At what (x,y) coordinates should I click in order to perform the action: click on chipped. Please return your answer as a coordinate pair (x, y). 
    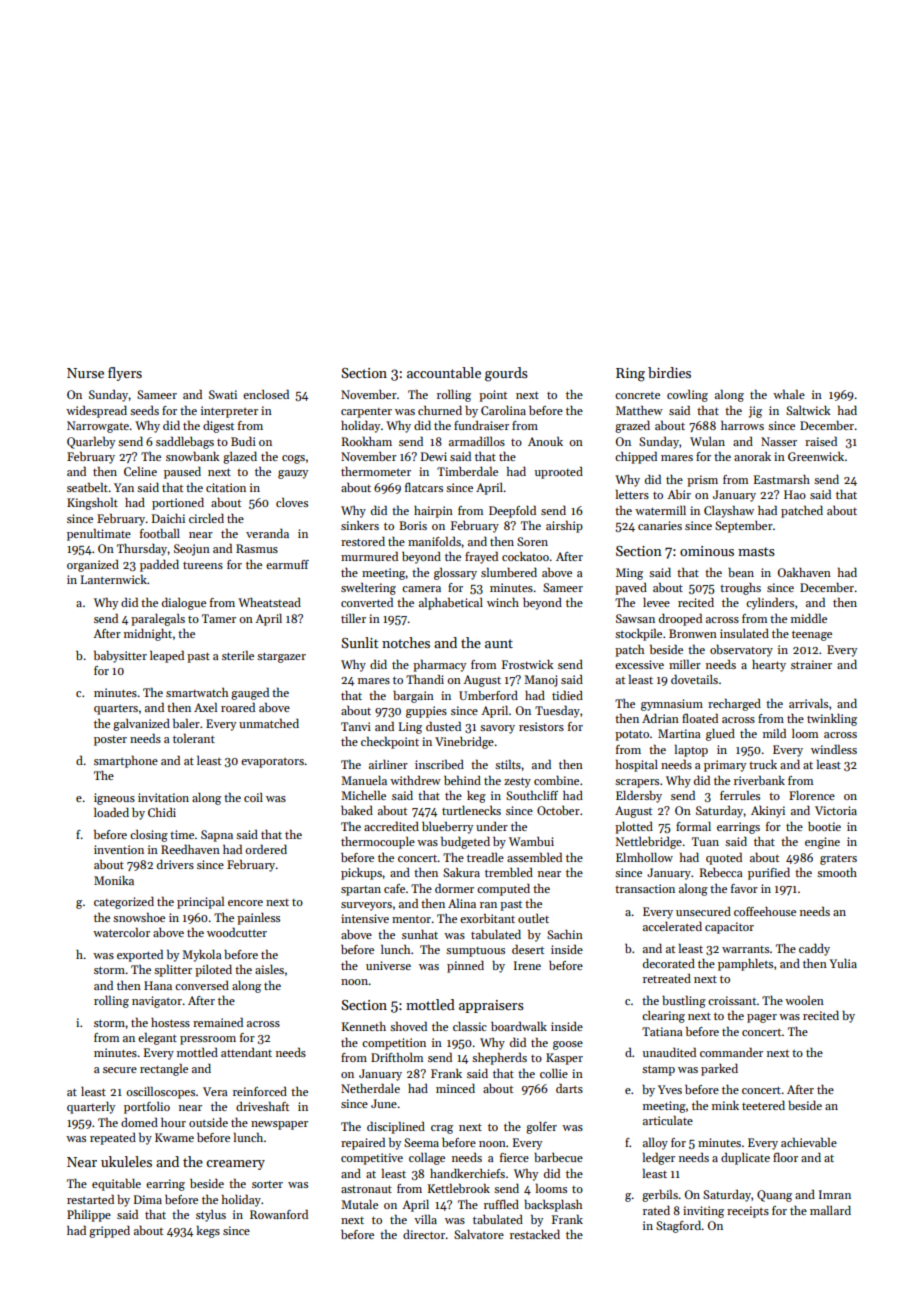
    Looking at the image, I should click on (636, 458).
